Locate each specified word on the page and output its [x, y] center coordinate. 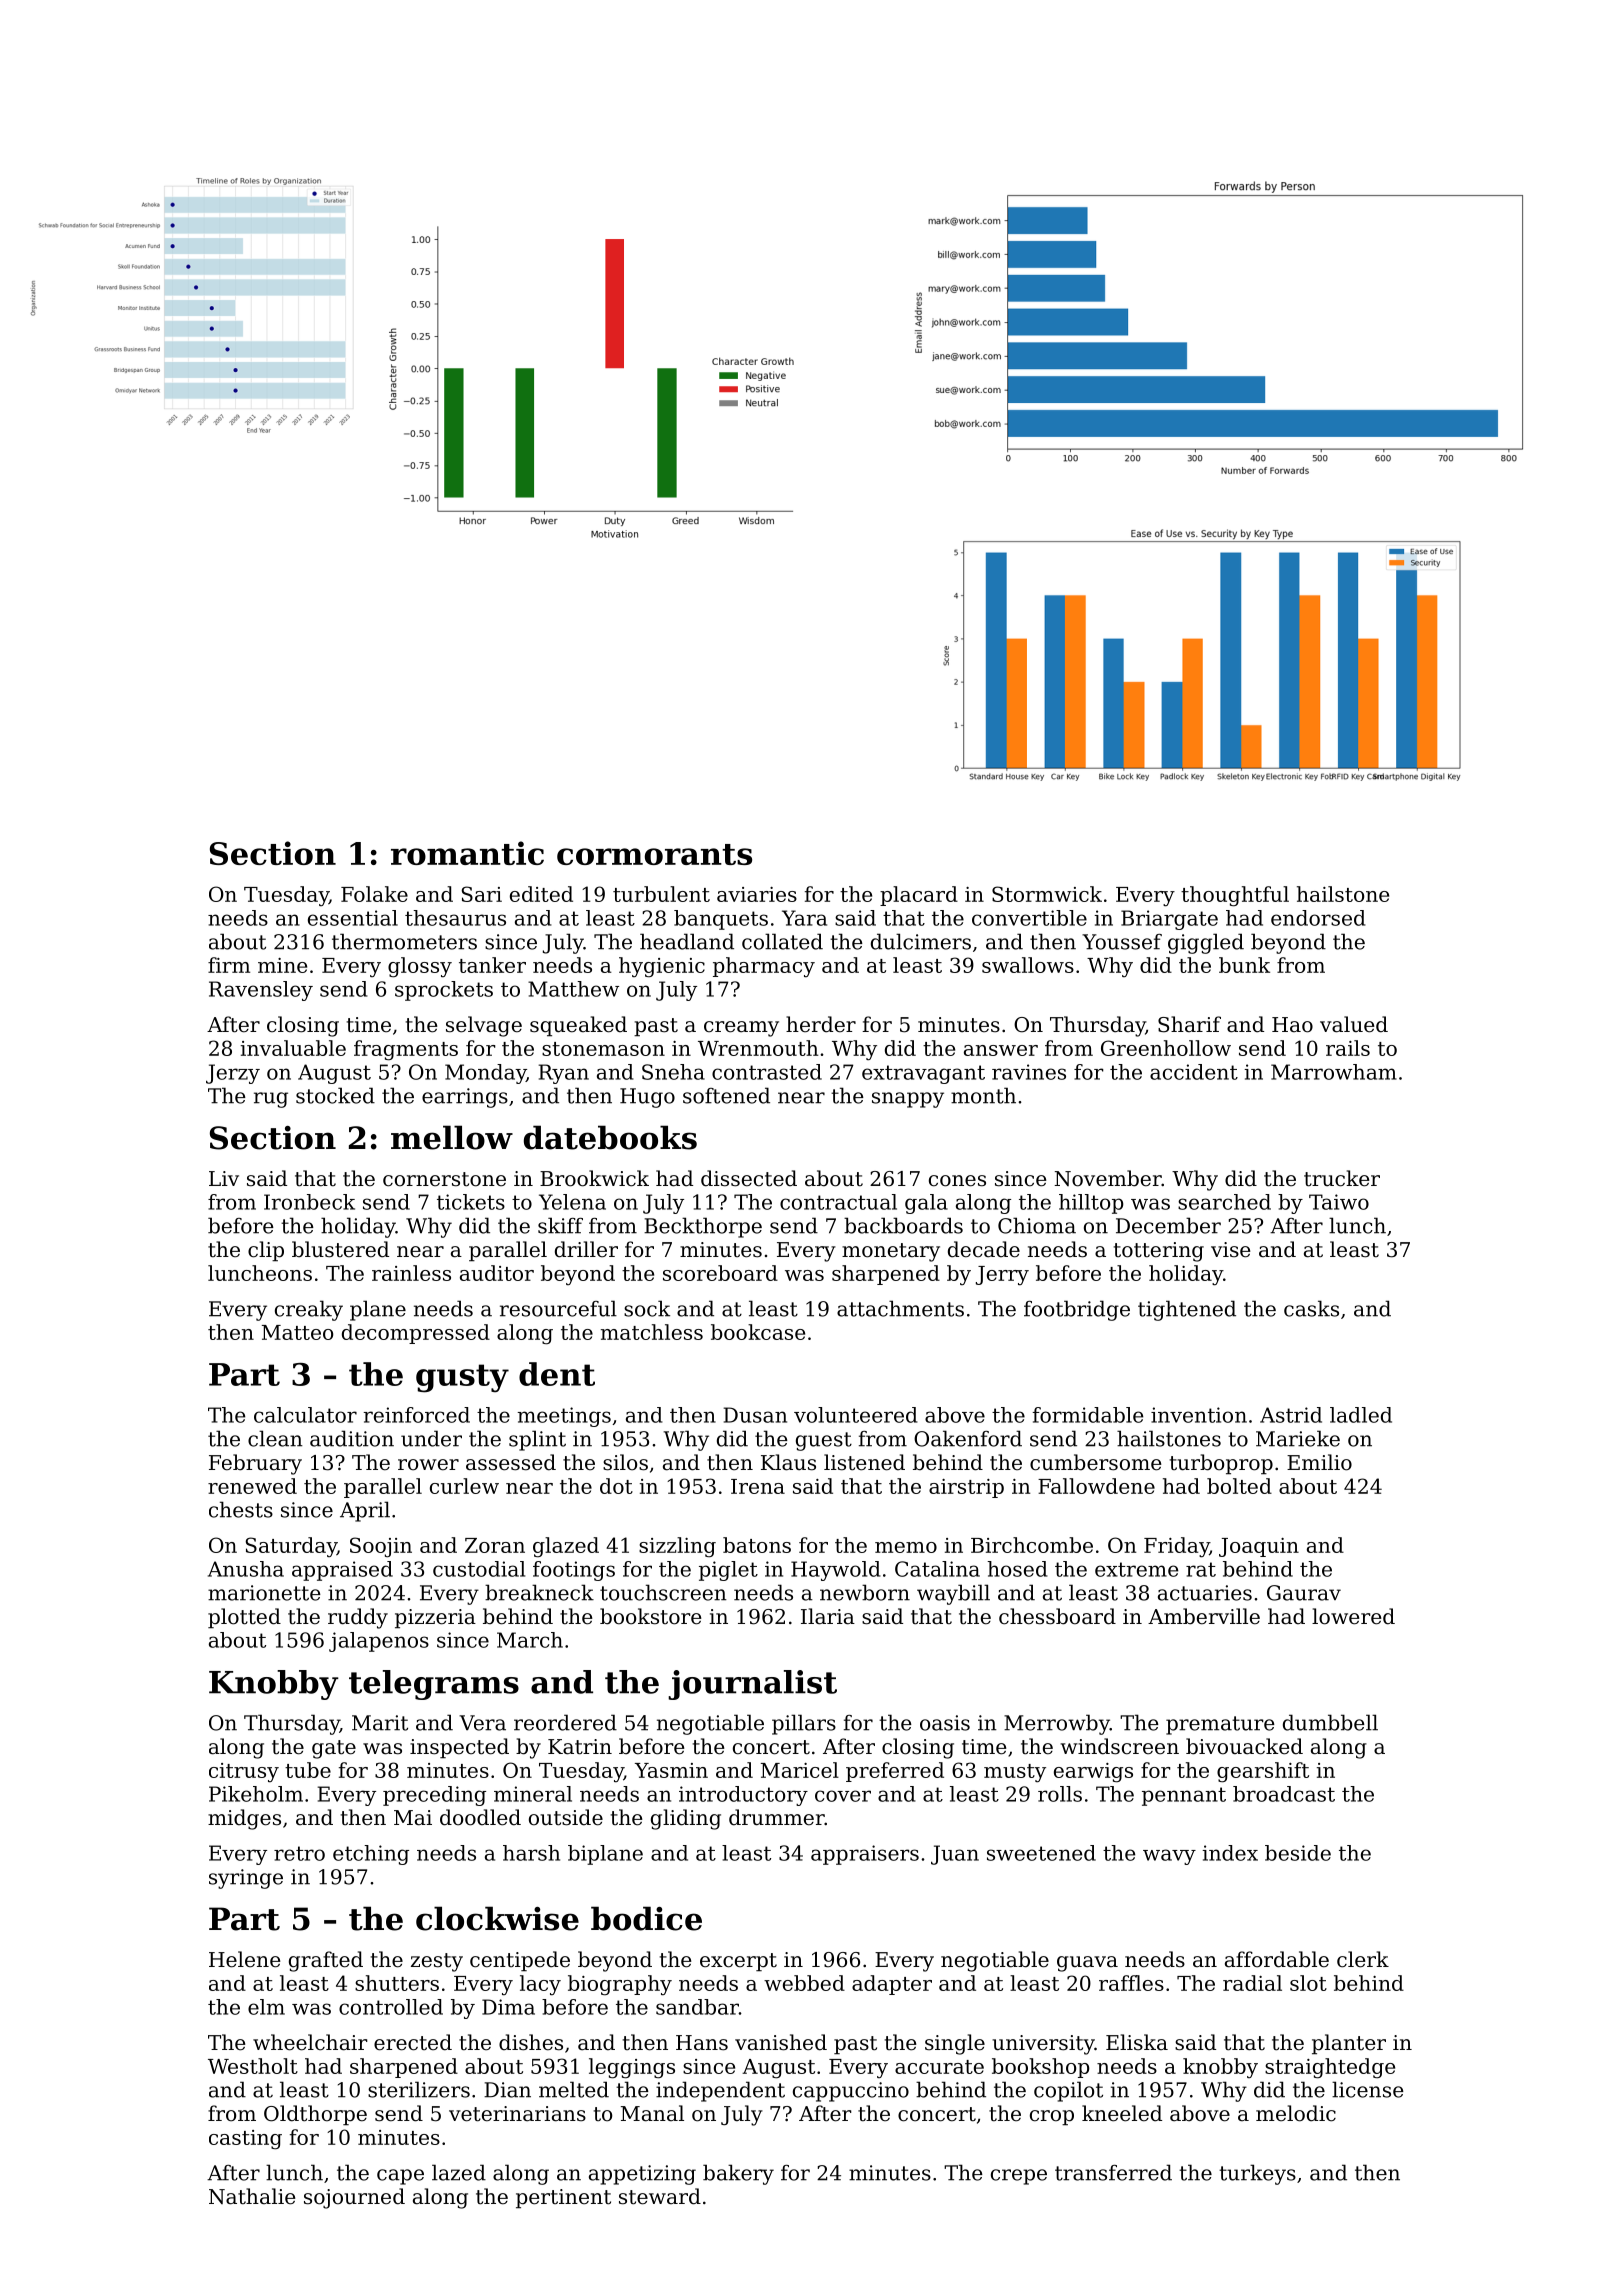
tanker [492, 965]
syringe [246, 1879]
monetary [891, 1252]
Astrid [1291, 1415]
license [1368, 2089]
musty [1015, 1773]
